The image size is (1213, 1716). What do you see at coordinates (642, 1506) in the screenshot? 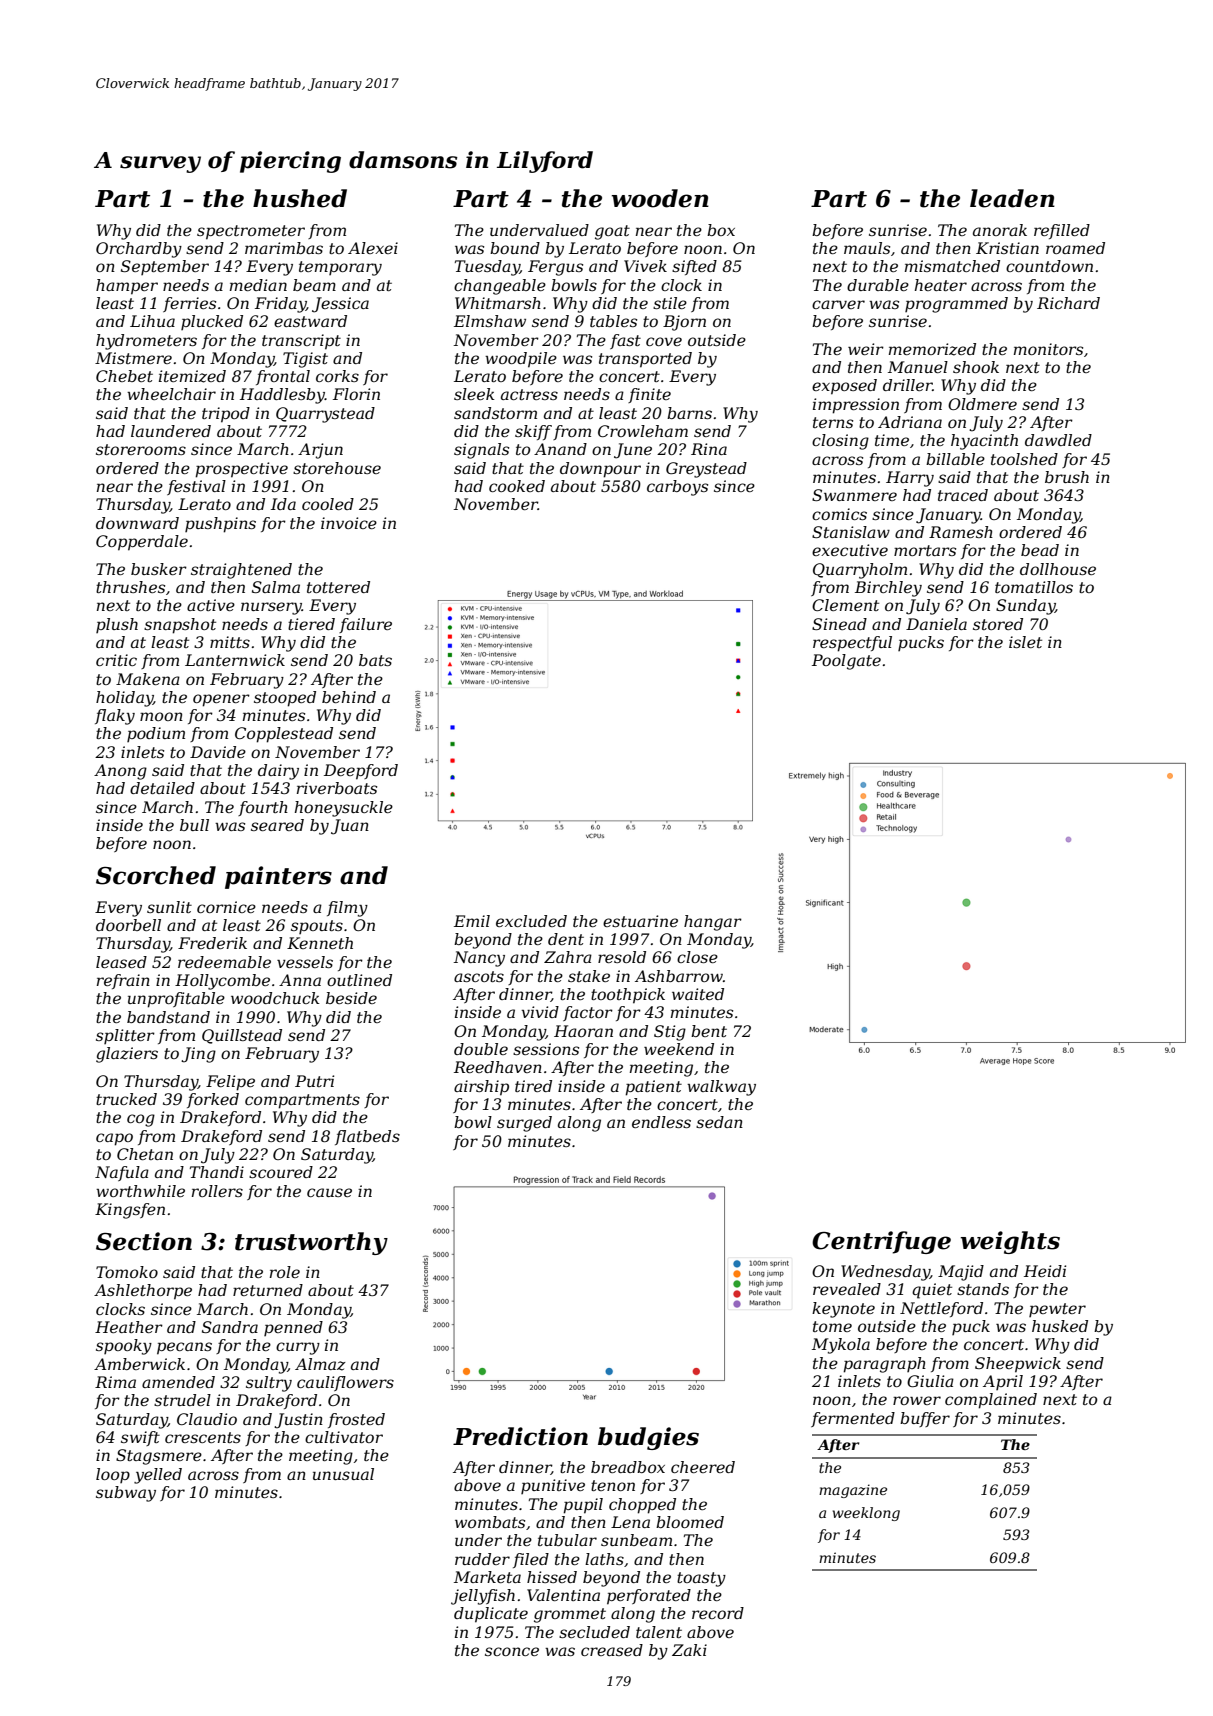
I see `chopped` at bounding box center [642, 1506].
